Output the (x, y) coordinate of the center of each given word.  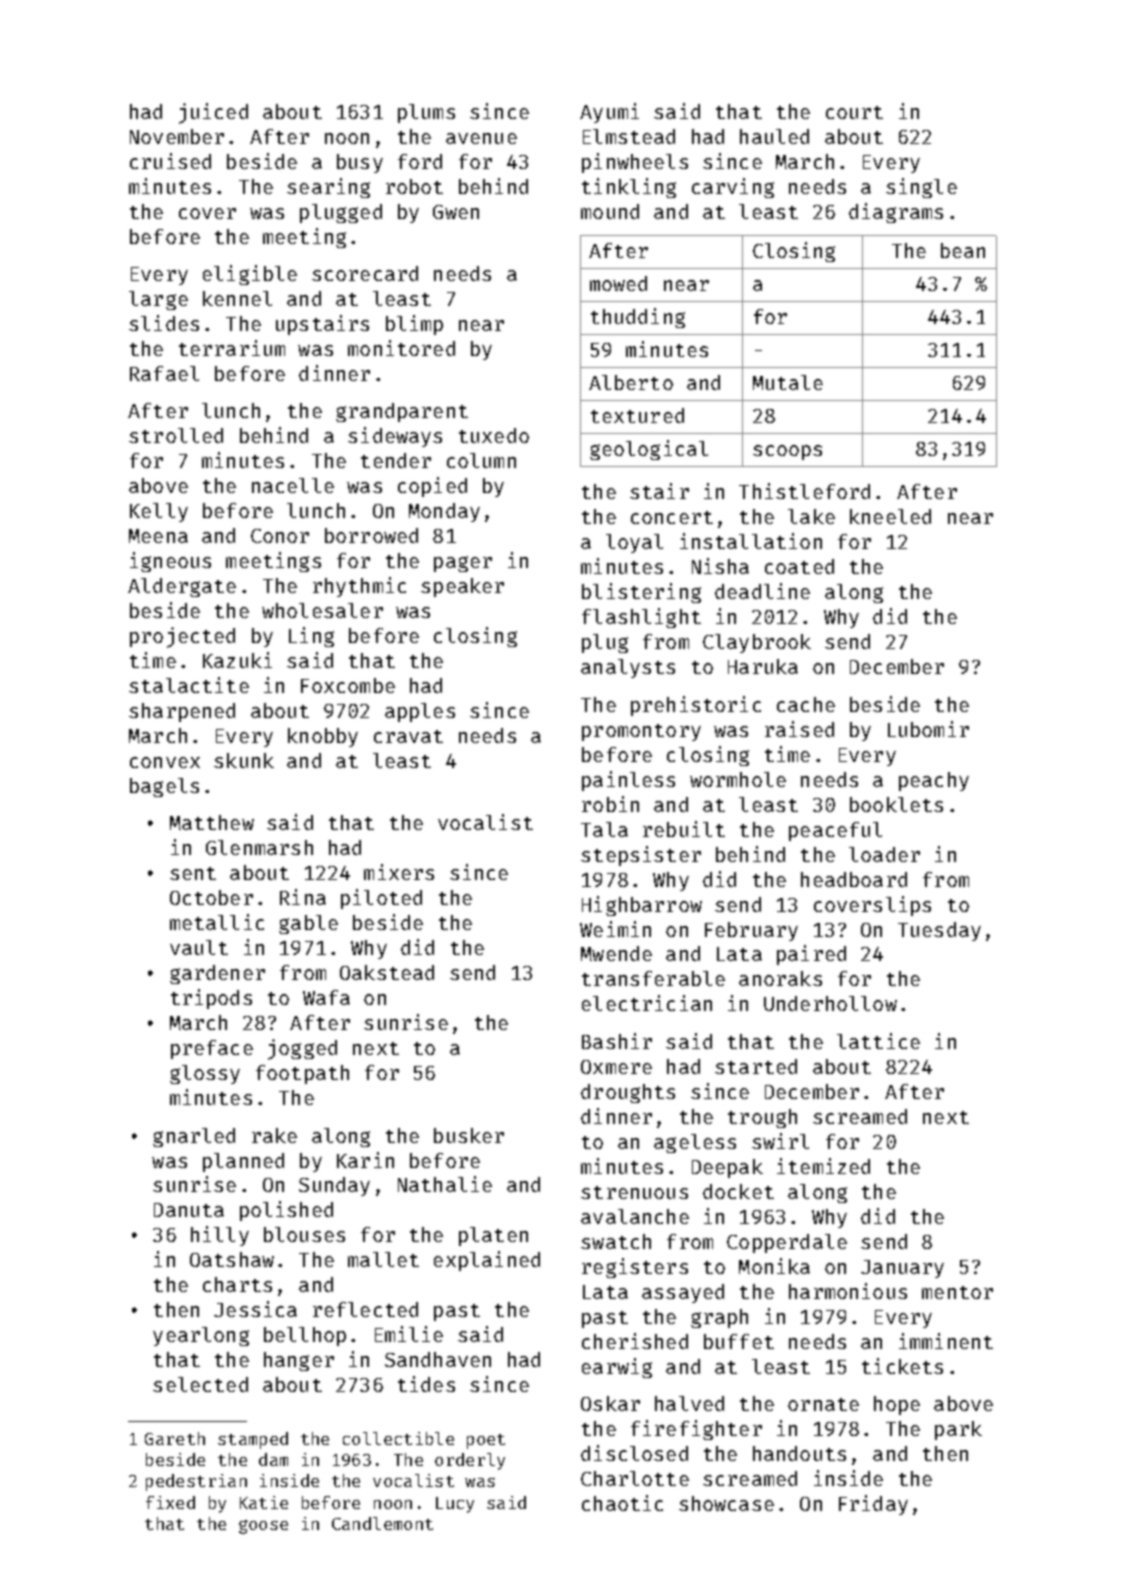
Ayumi (609, 113)
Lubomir (928, 729)
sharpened (182, 712)
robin (610, 804)
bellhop (305, 1336)
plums (426, 113)
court (854, 112)
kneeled (890, 516)
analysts (628, 668)
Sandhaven (438, 1359)
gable (308, 924)
